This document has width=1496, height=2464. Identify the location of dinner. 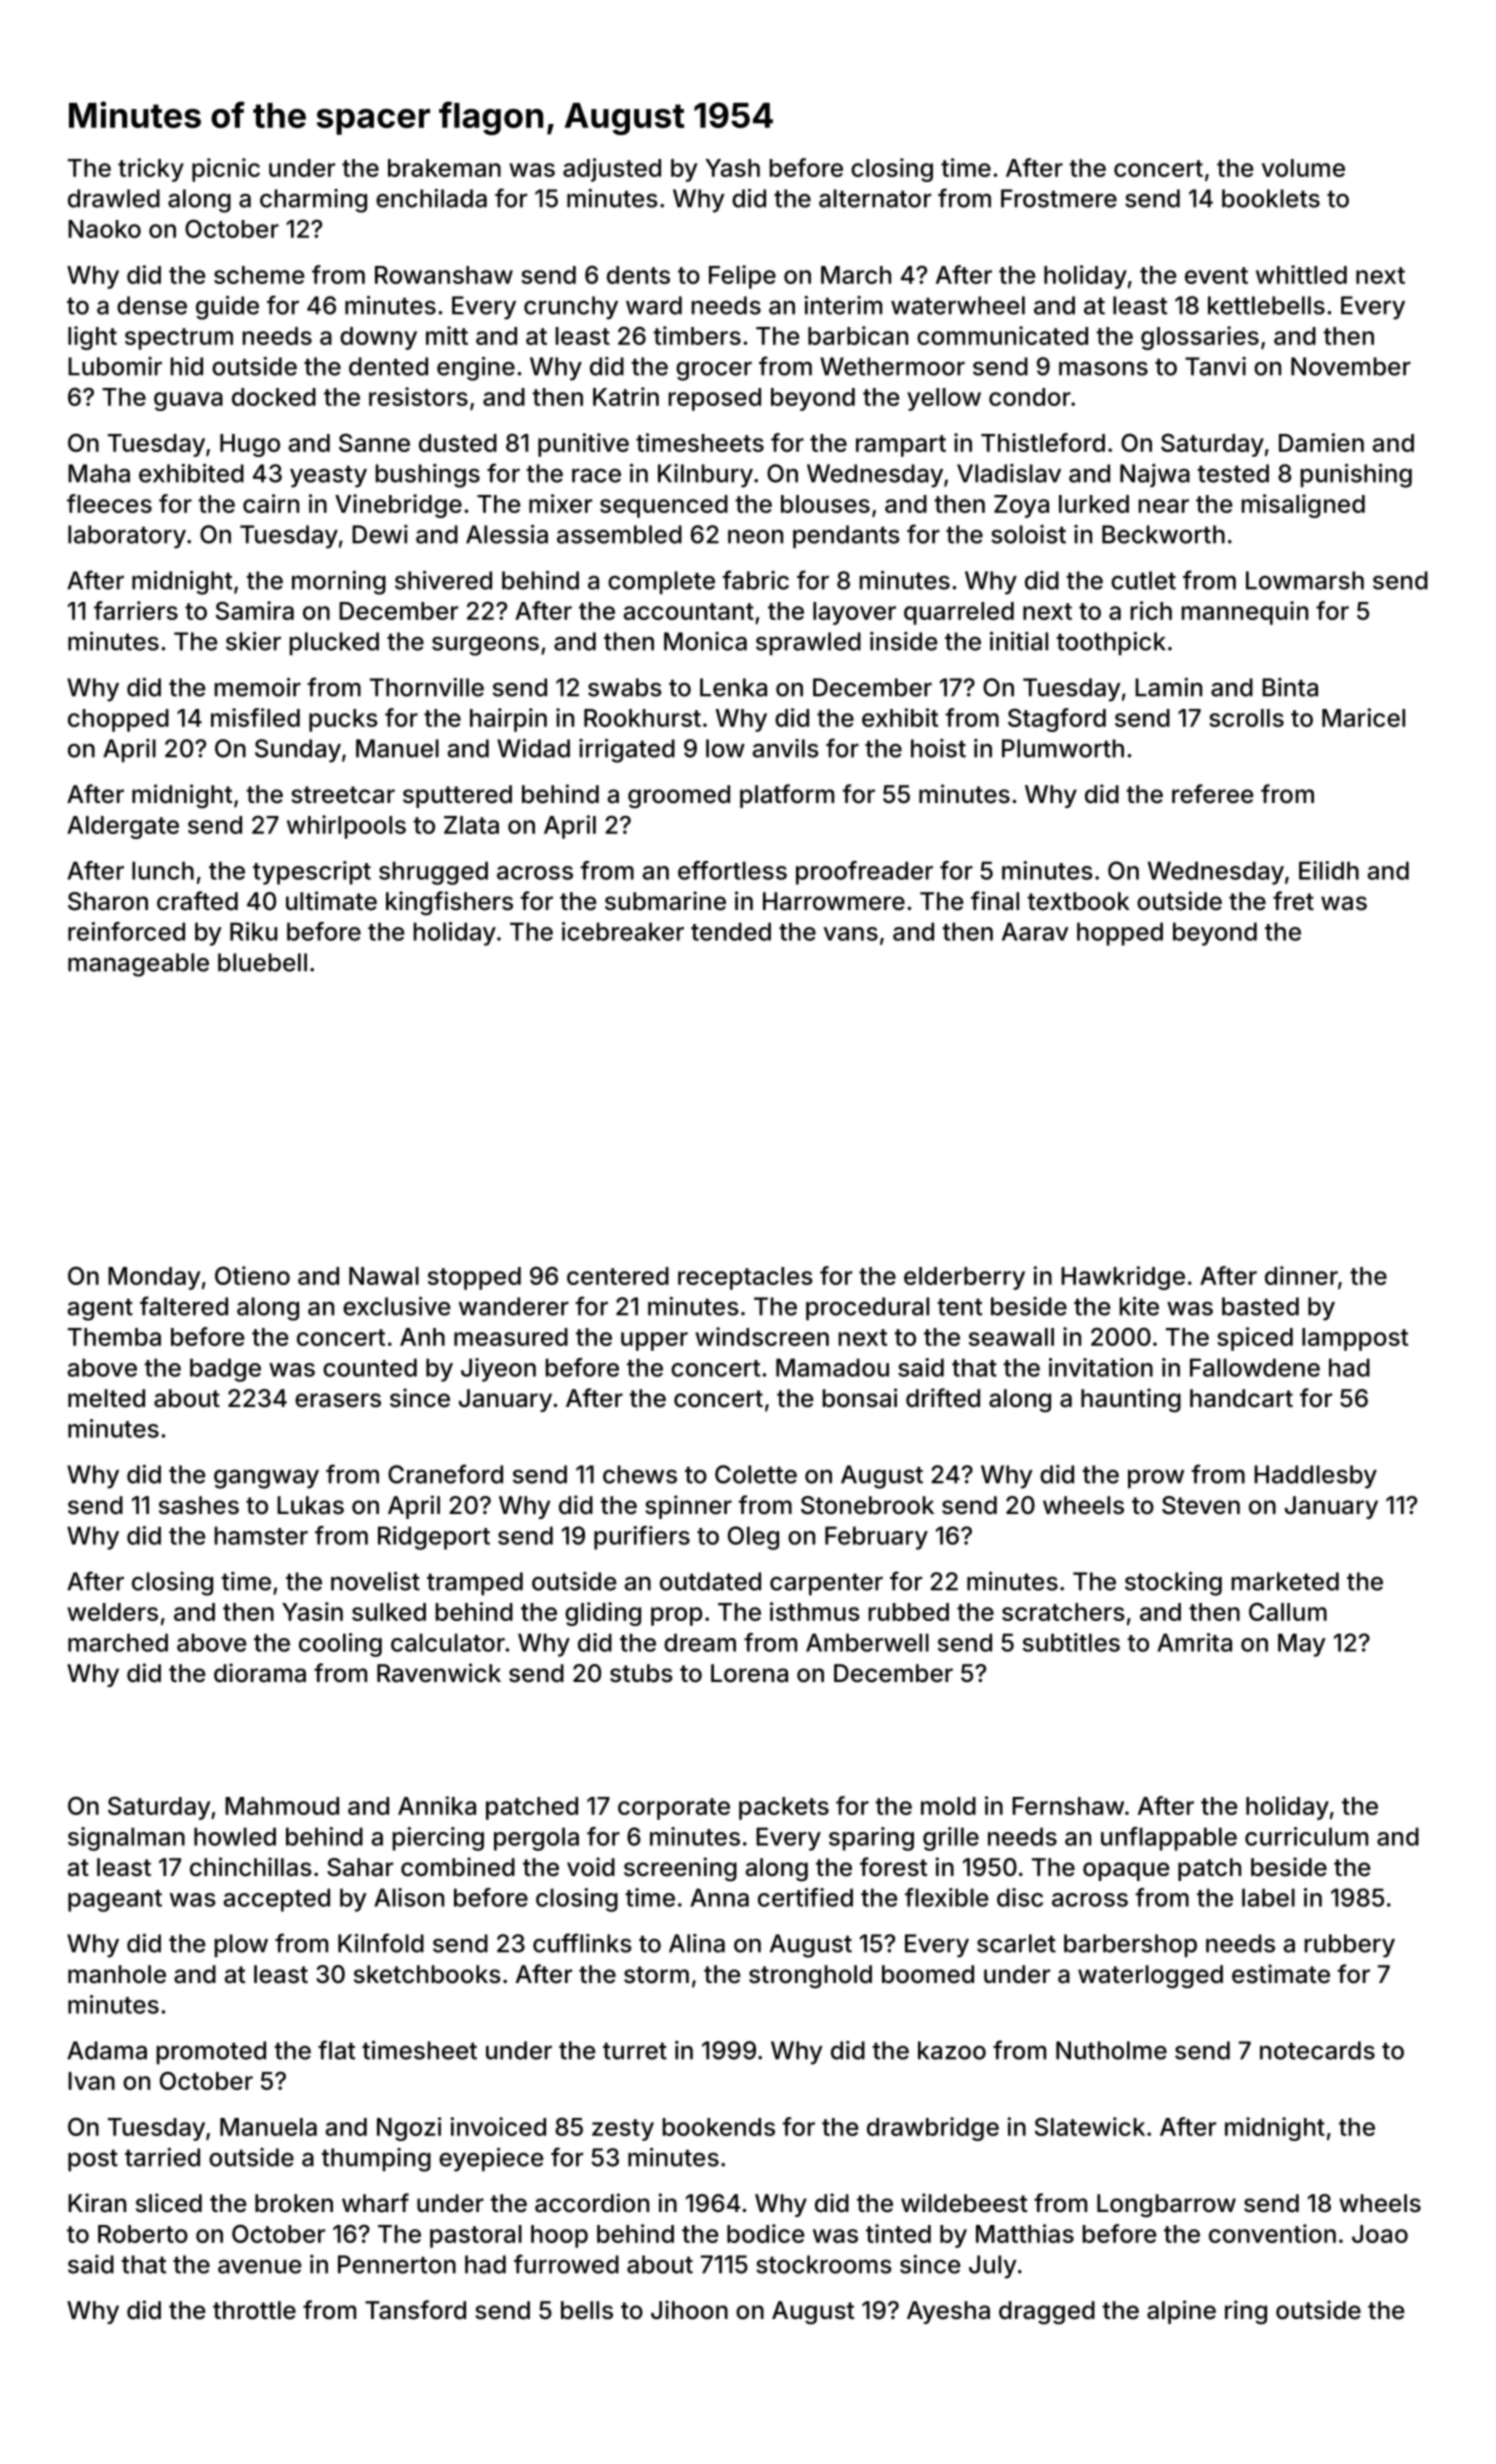
(1301, 1275).
